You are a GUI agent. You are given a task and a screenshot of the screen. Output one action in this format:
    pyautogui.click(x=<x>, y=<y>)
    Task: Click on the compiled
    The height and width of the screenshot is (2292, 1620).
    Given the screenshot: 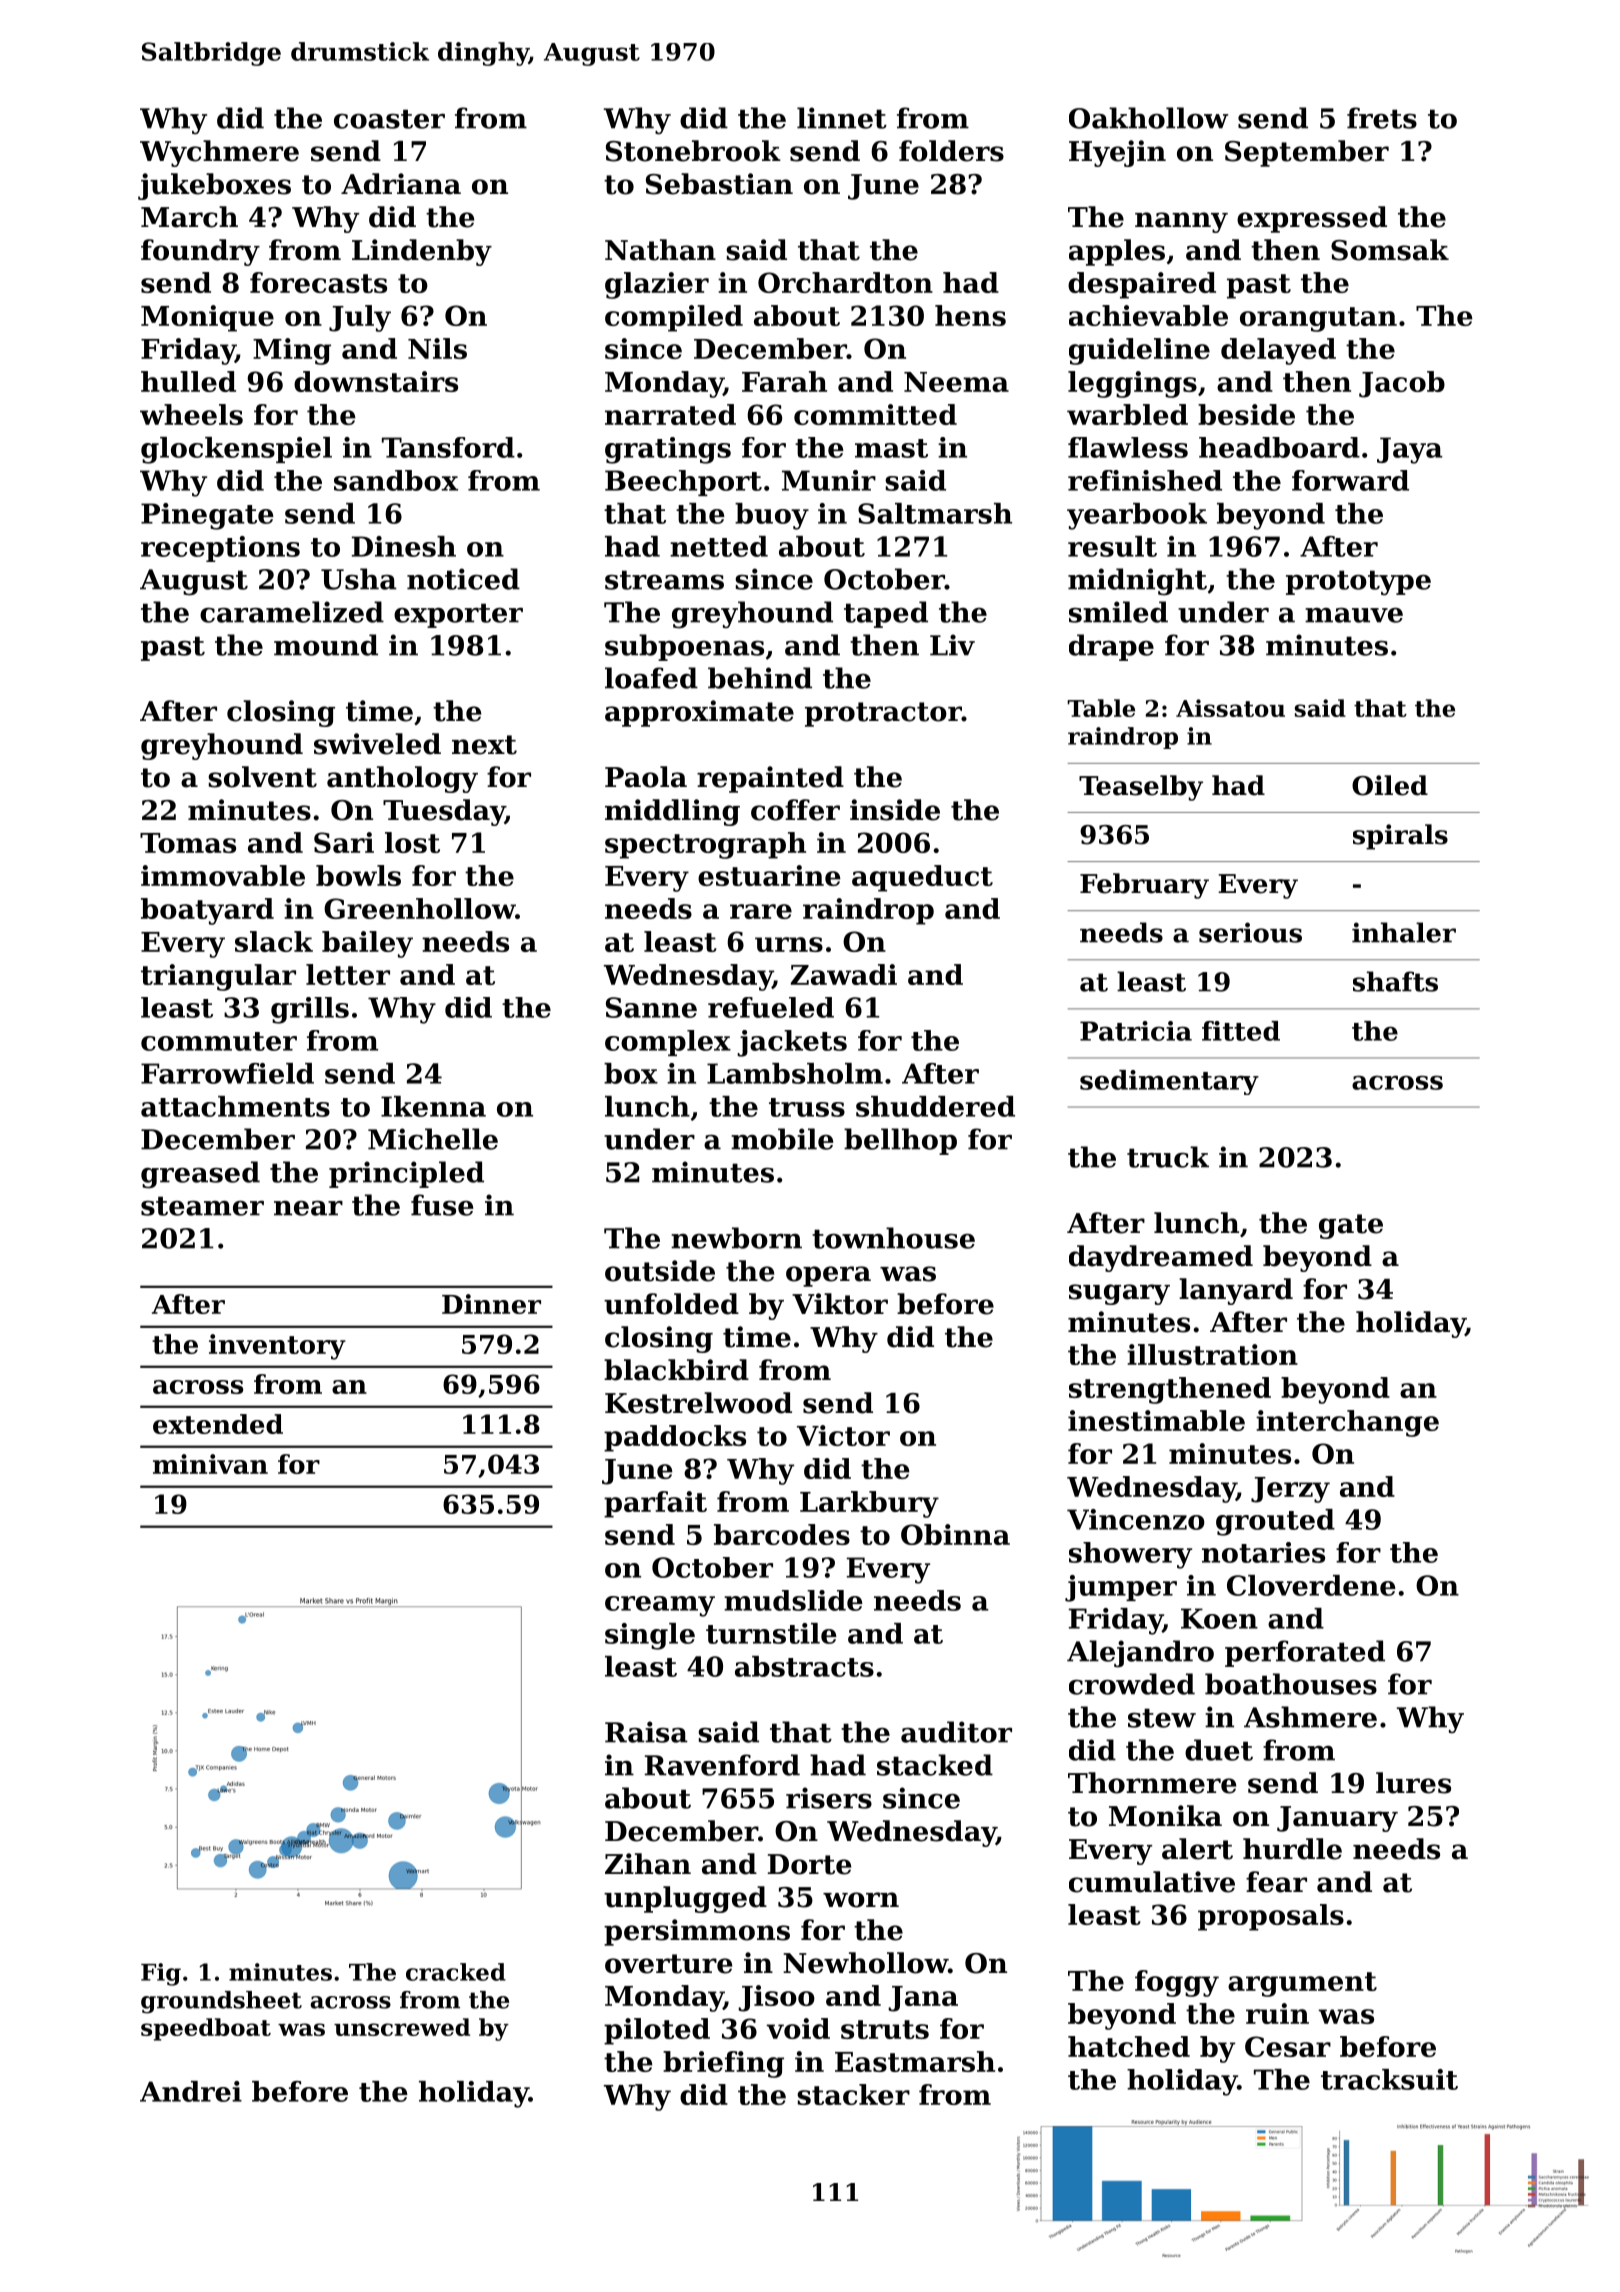 What is the action you would take?
    pyautogui.click(x=674, y=318)
